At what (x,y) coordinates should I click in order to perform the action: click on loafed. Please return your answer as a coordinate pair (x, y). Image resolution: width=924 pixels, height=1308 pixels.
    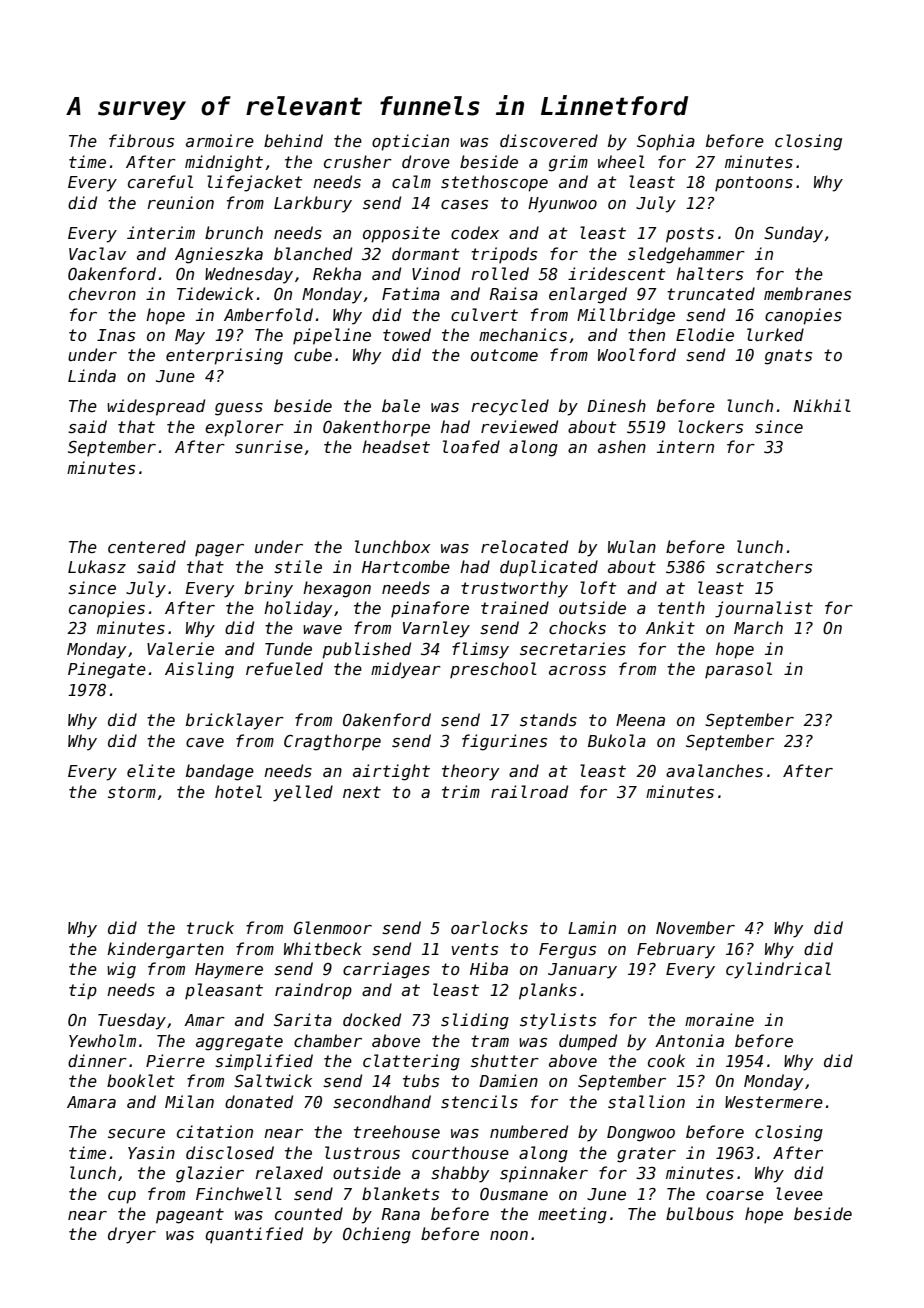
    Looking at the image, I should click on (471, 446).
